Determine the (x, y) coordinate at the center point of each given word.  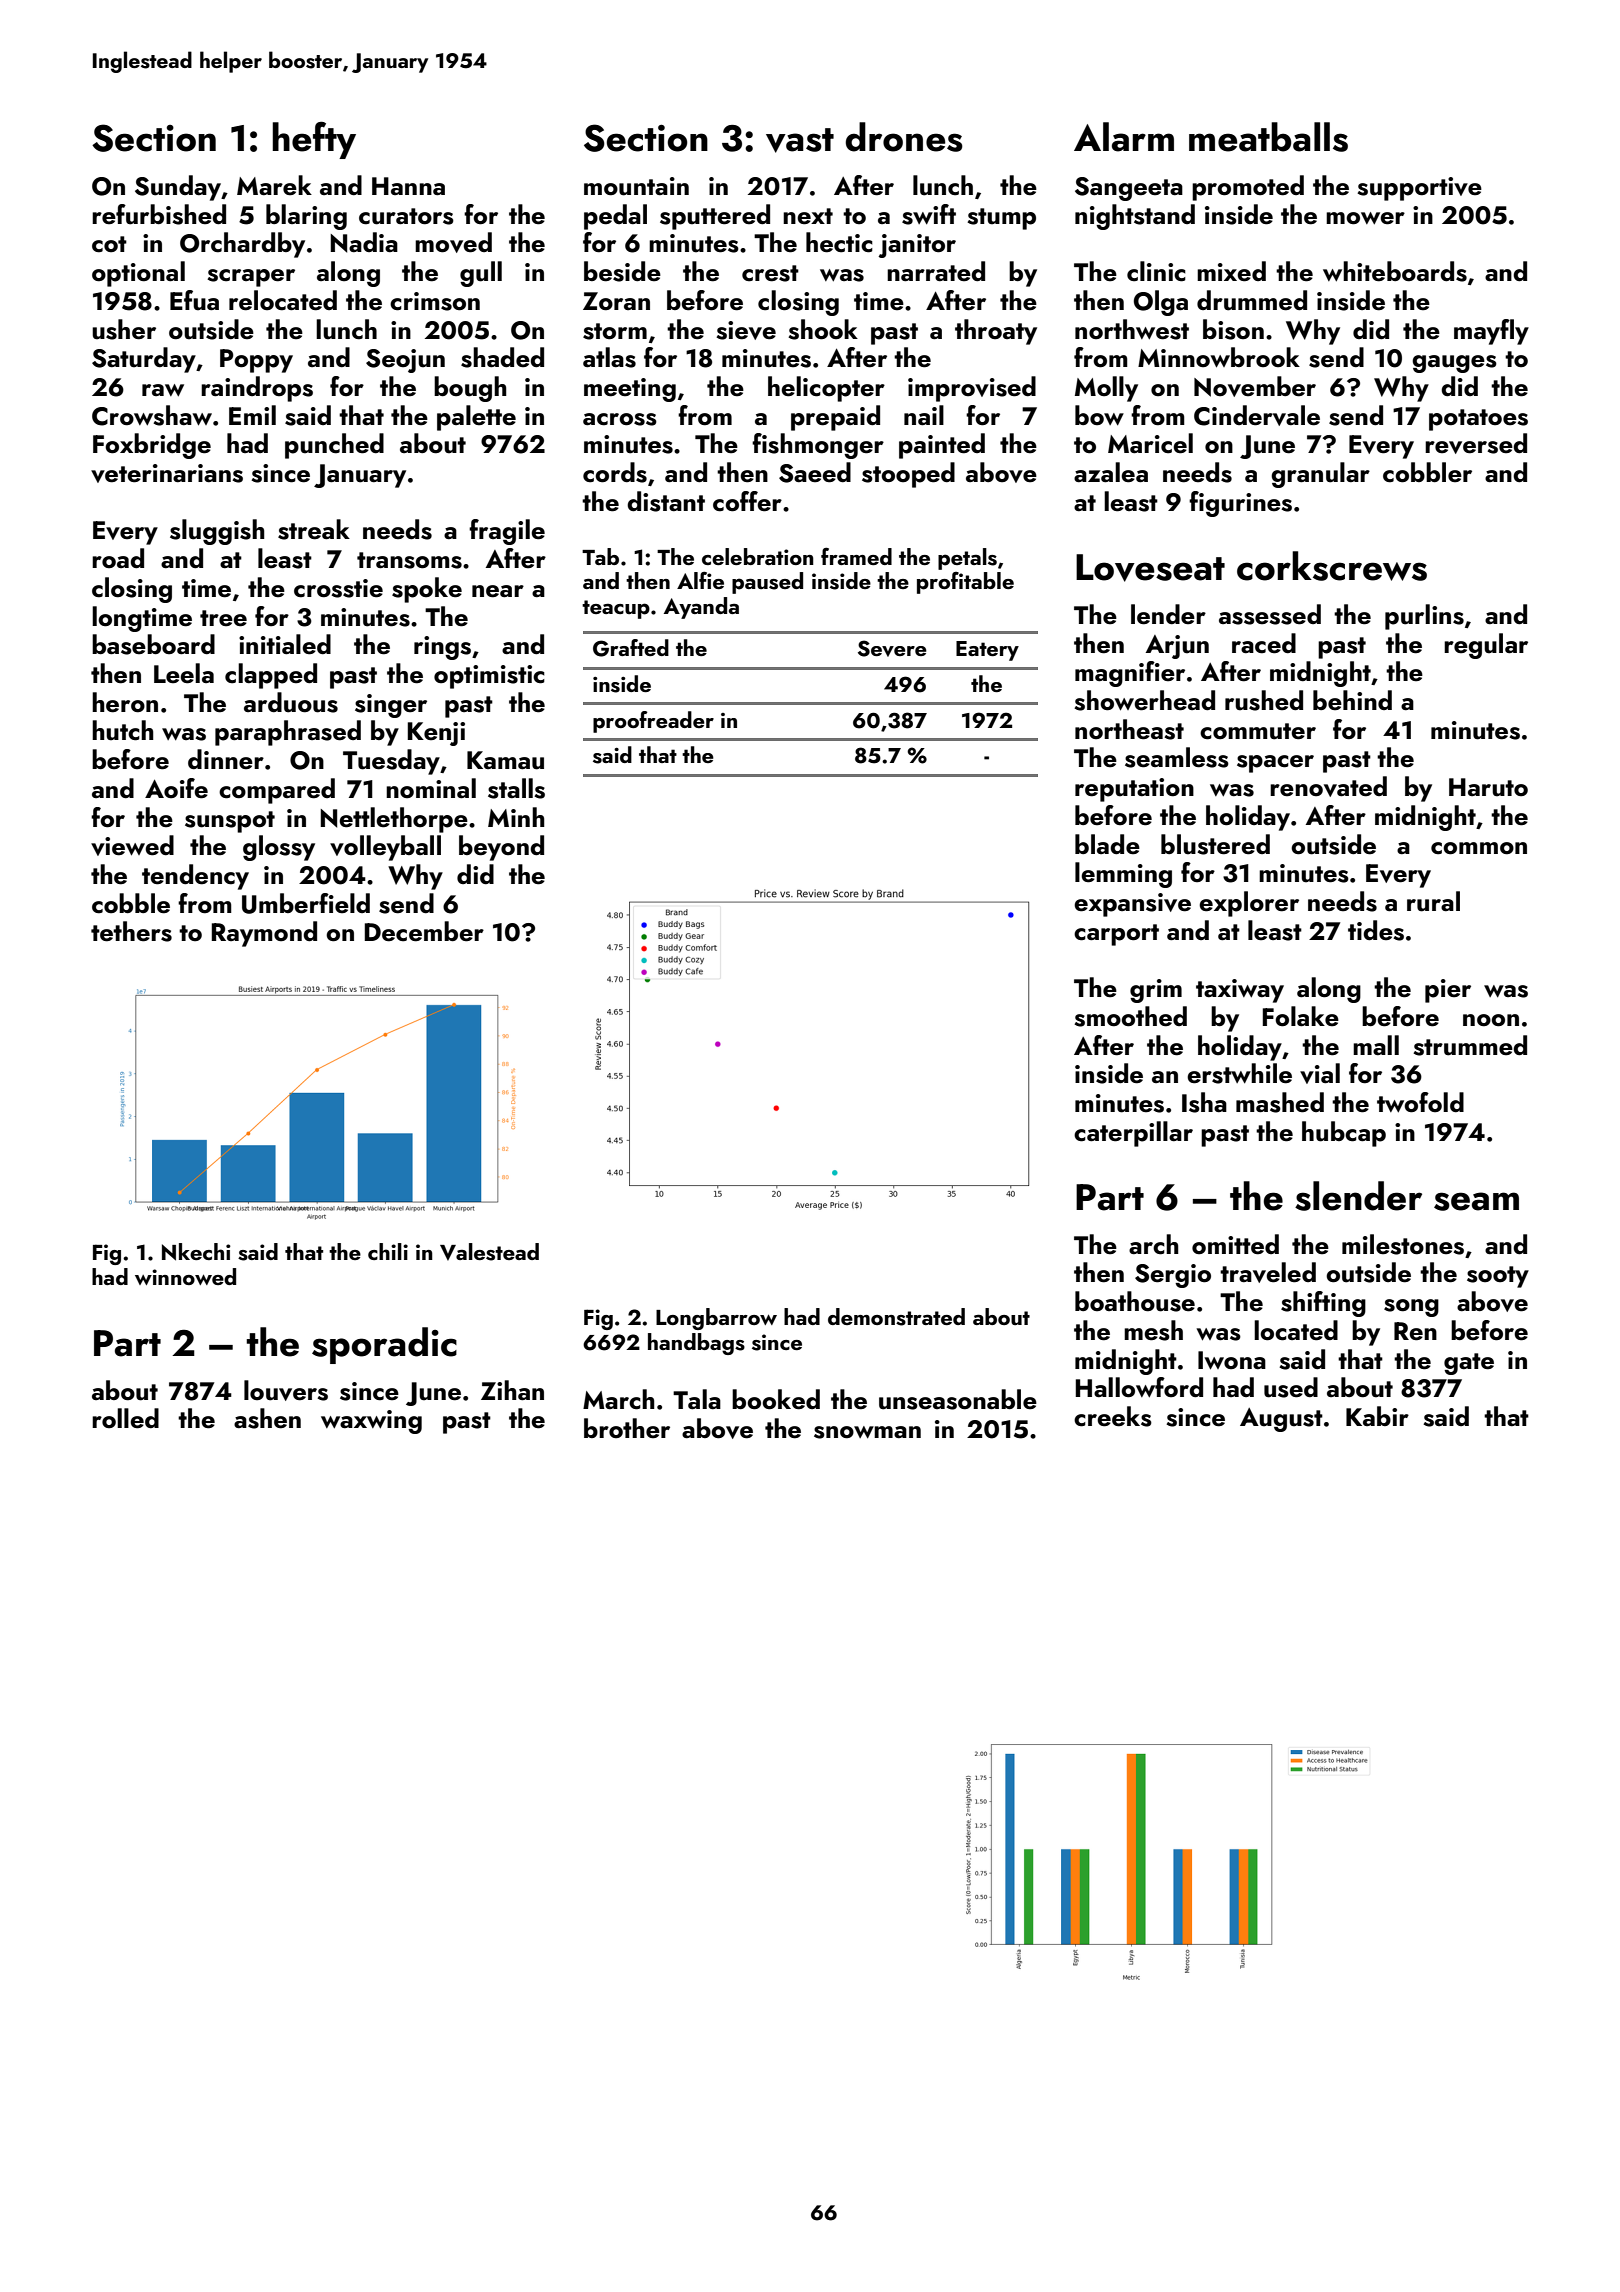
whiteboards (1395, 271)
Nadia (364, 242)
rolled (125, 1418)
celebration (758, 556)
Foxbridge (152, 446)
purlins (1424, 617)
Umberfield (306, 903)
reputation (1134, 790)
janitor (917, 246)
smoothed (1130, 1016)
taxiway (1240, 991)
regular (1486, 646)
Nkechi (196, 1252)
